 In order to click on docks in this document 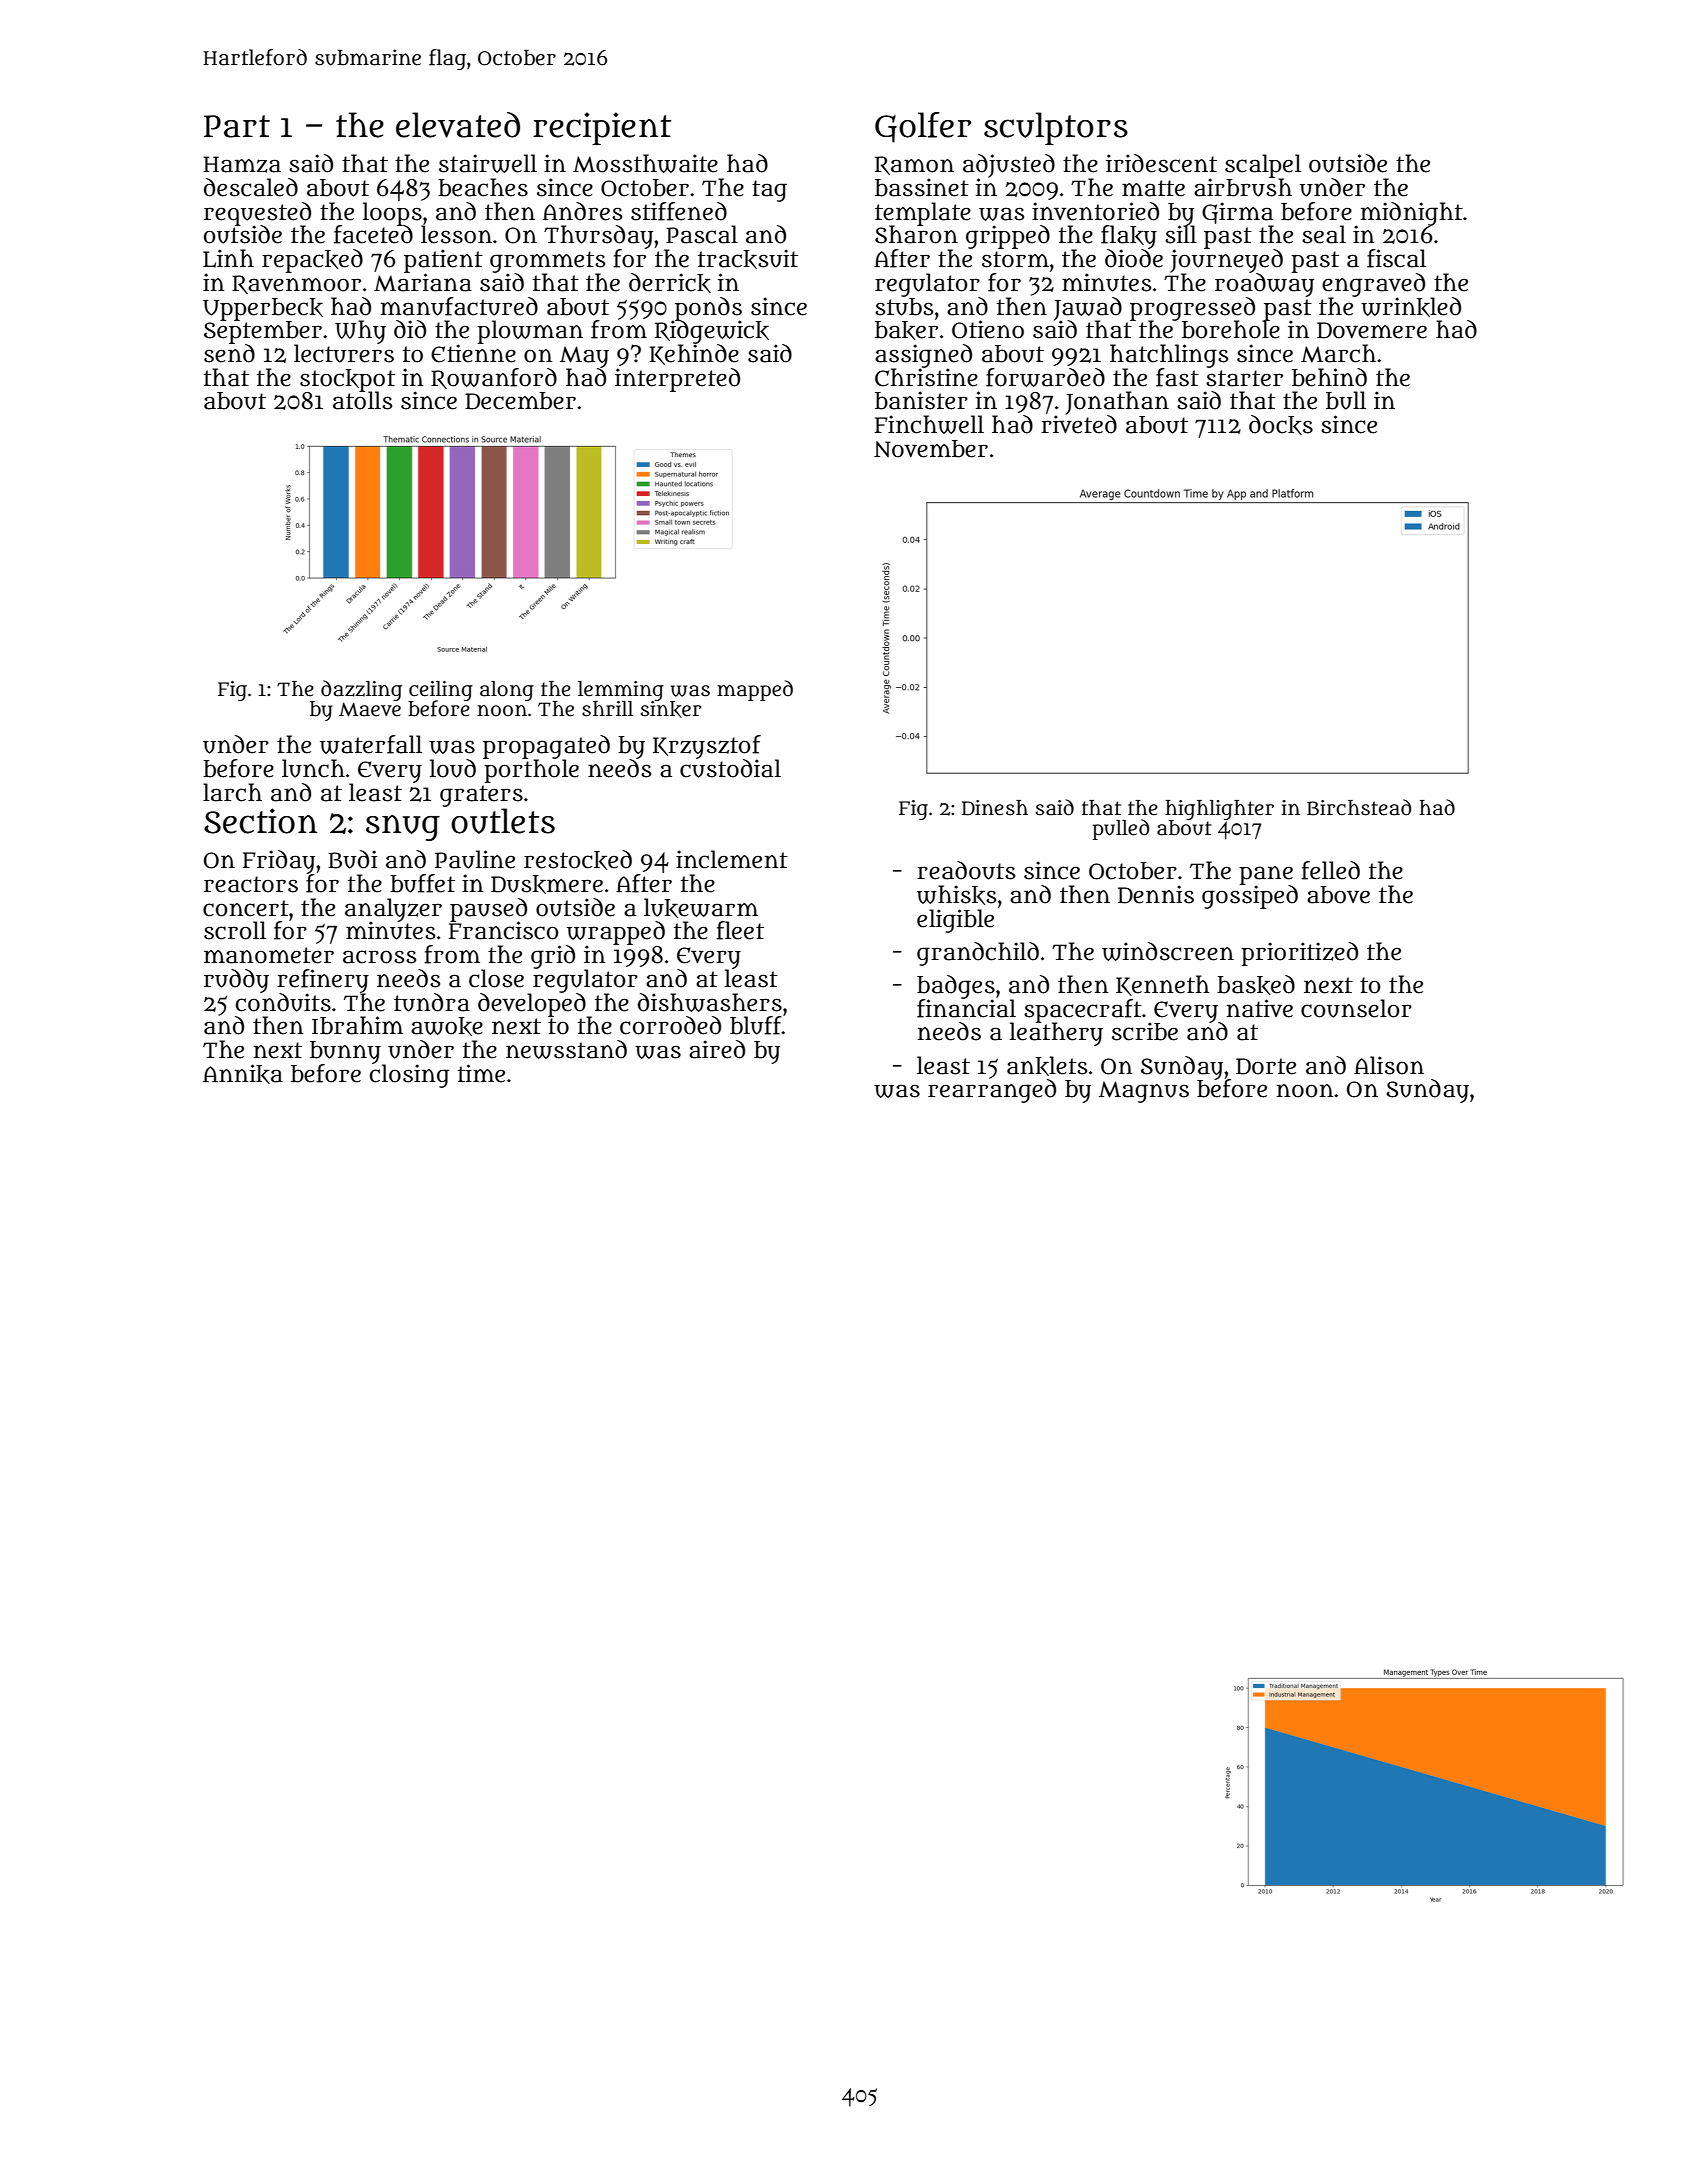, I will do `click(1281, 425)`.
